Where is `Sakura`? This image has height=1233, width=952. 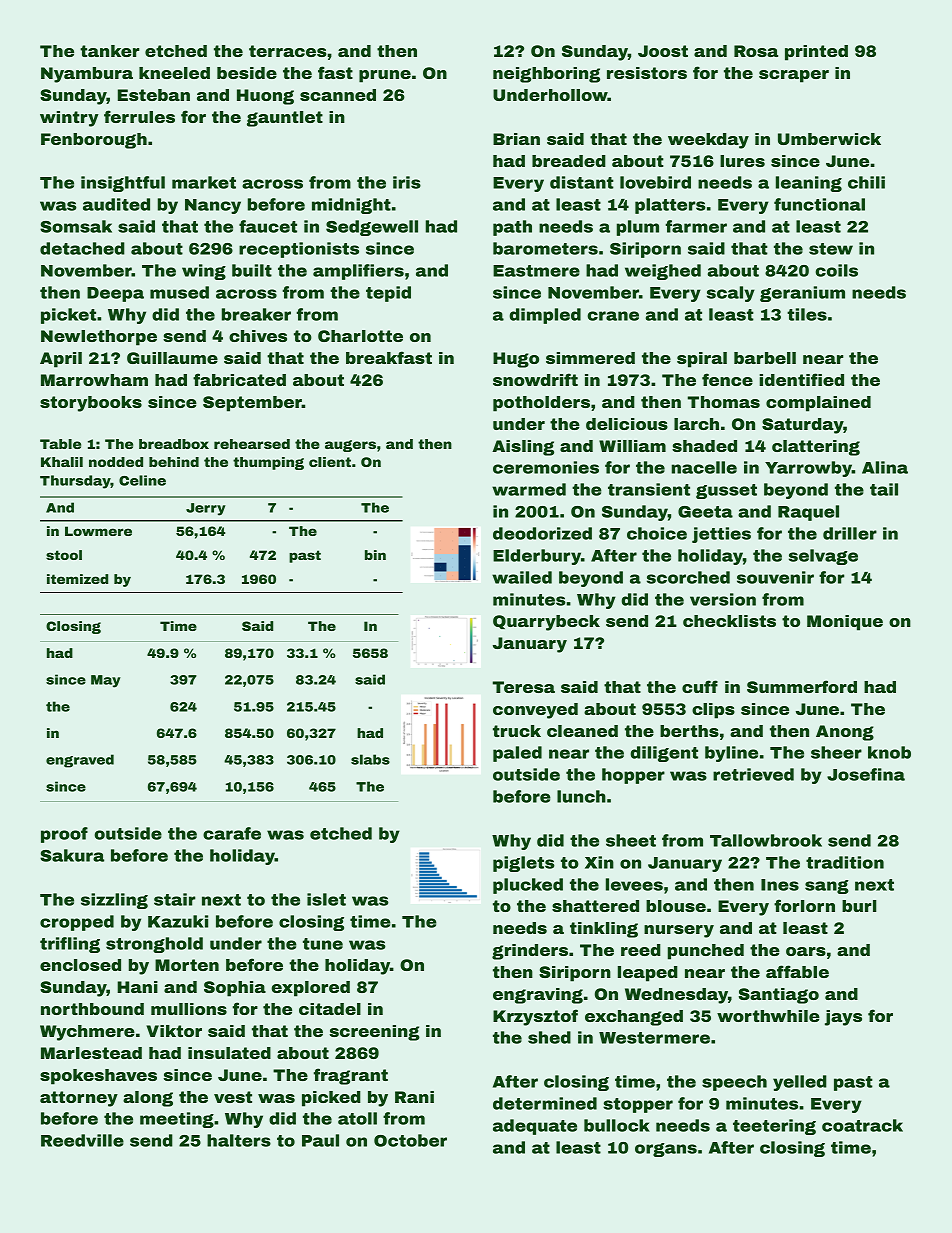 Sakura is located at coordinates (72, 855).
